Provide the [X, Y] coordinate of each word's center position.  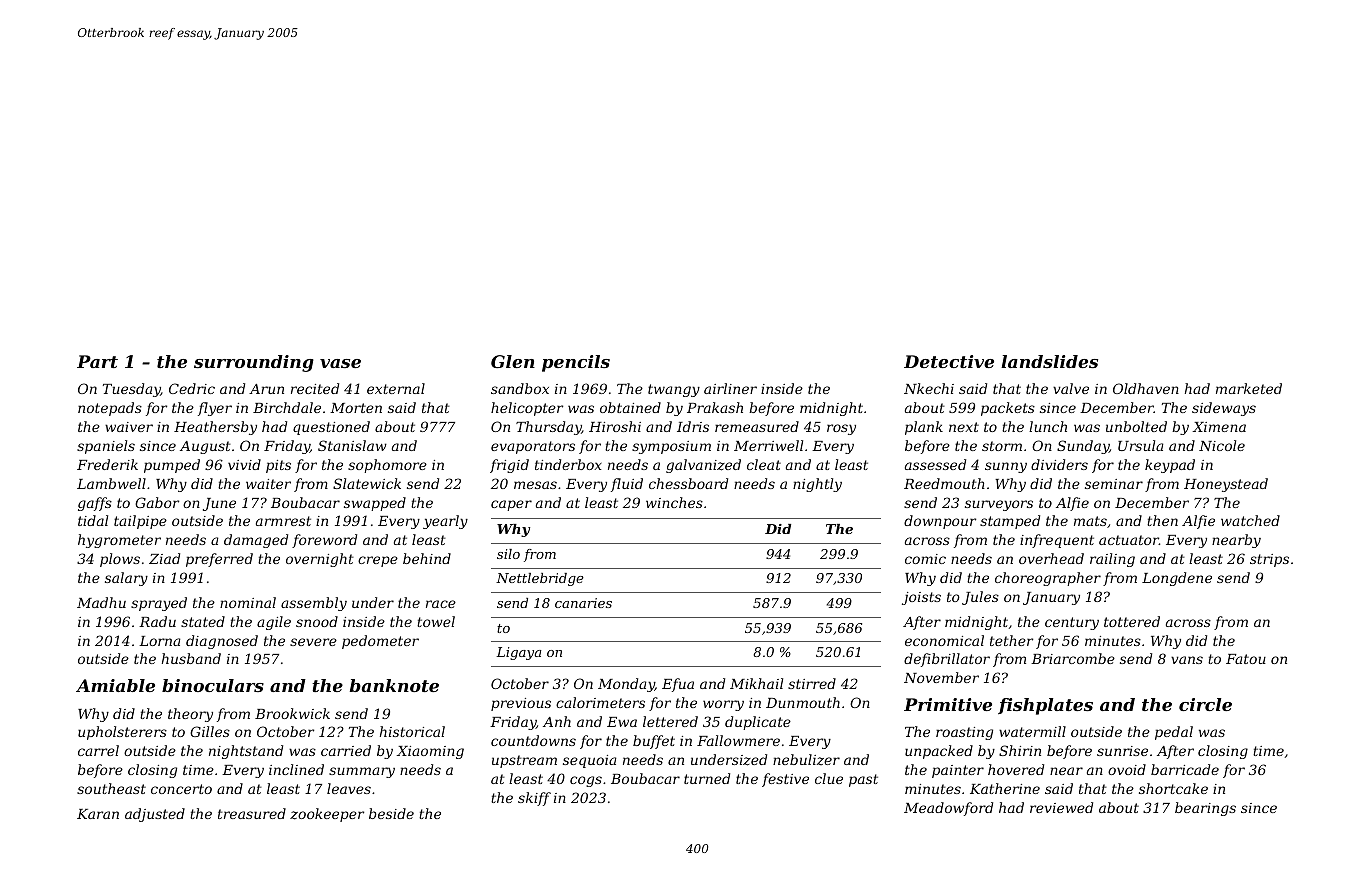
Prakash [715, 407]
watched [1250, 520]
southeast [111, 788]
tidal [93, 520]
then [1162, 520]
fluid [627, 485]
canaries [583, 603]
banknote [394, 685]
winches [674, 502]
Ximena [1219, 427]
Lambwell [111, 483]
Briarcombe [1073, 658]
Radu [157, 621]
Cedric [192, 388]
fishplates [1045, 706]
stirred [812, 683]
